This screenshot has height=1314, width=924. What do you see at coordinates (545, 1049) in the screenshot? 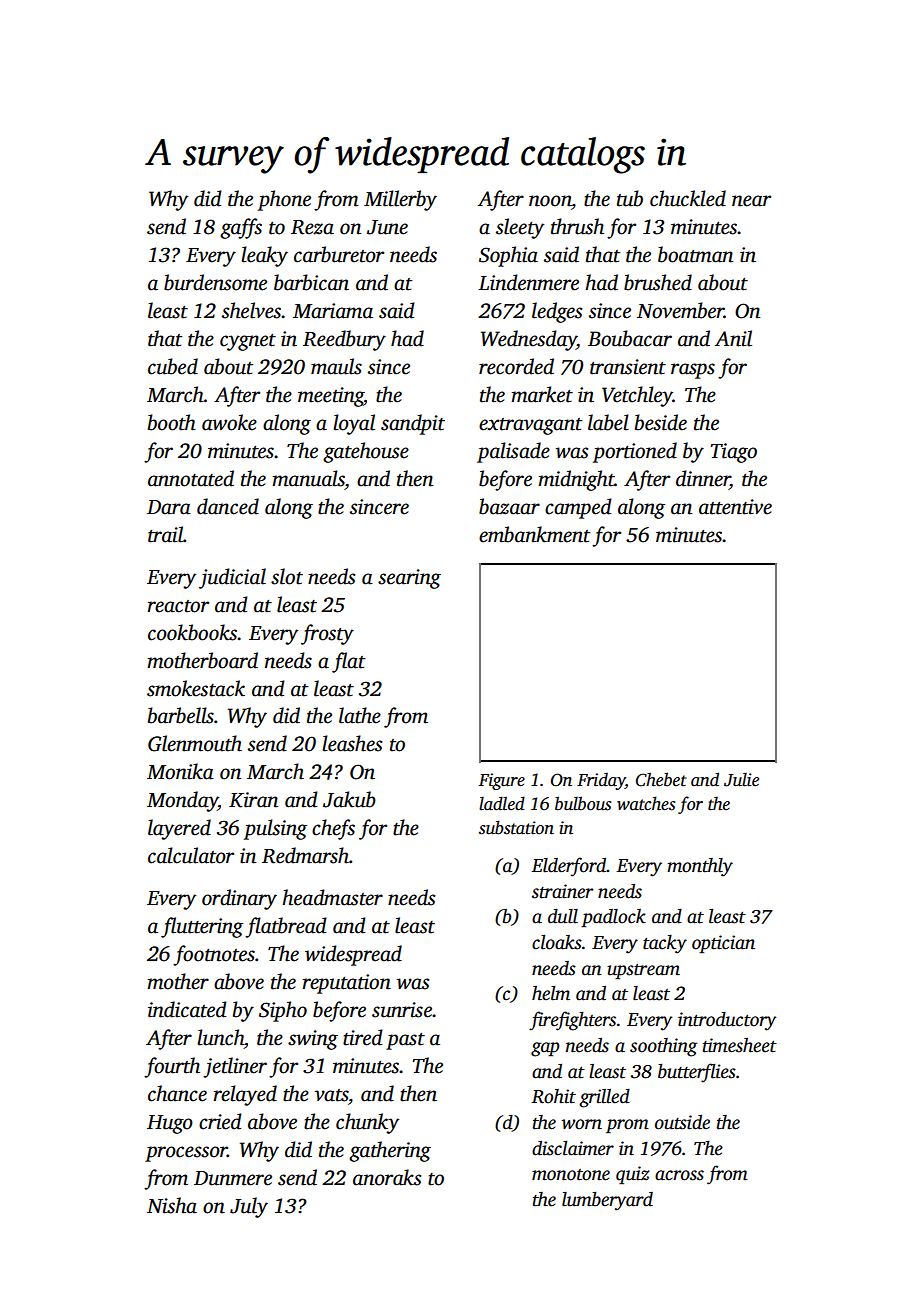
I see `gap` at bounding box center [545, 1049].
